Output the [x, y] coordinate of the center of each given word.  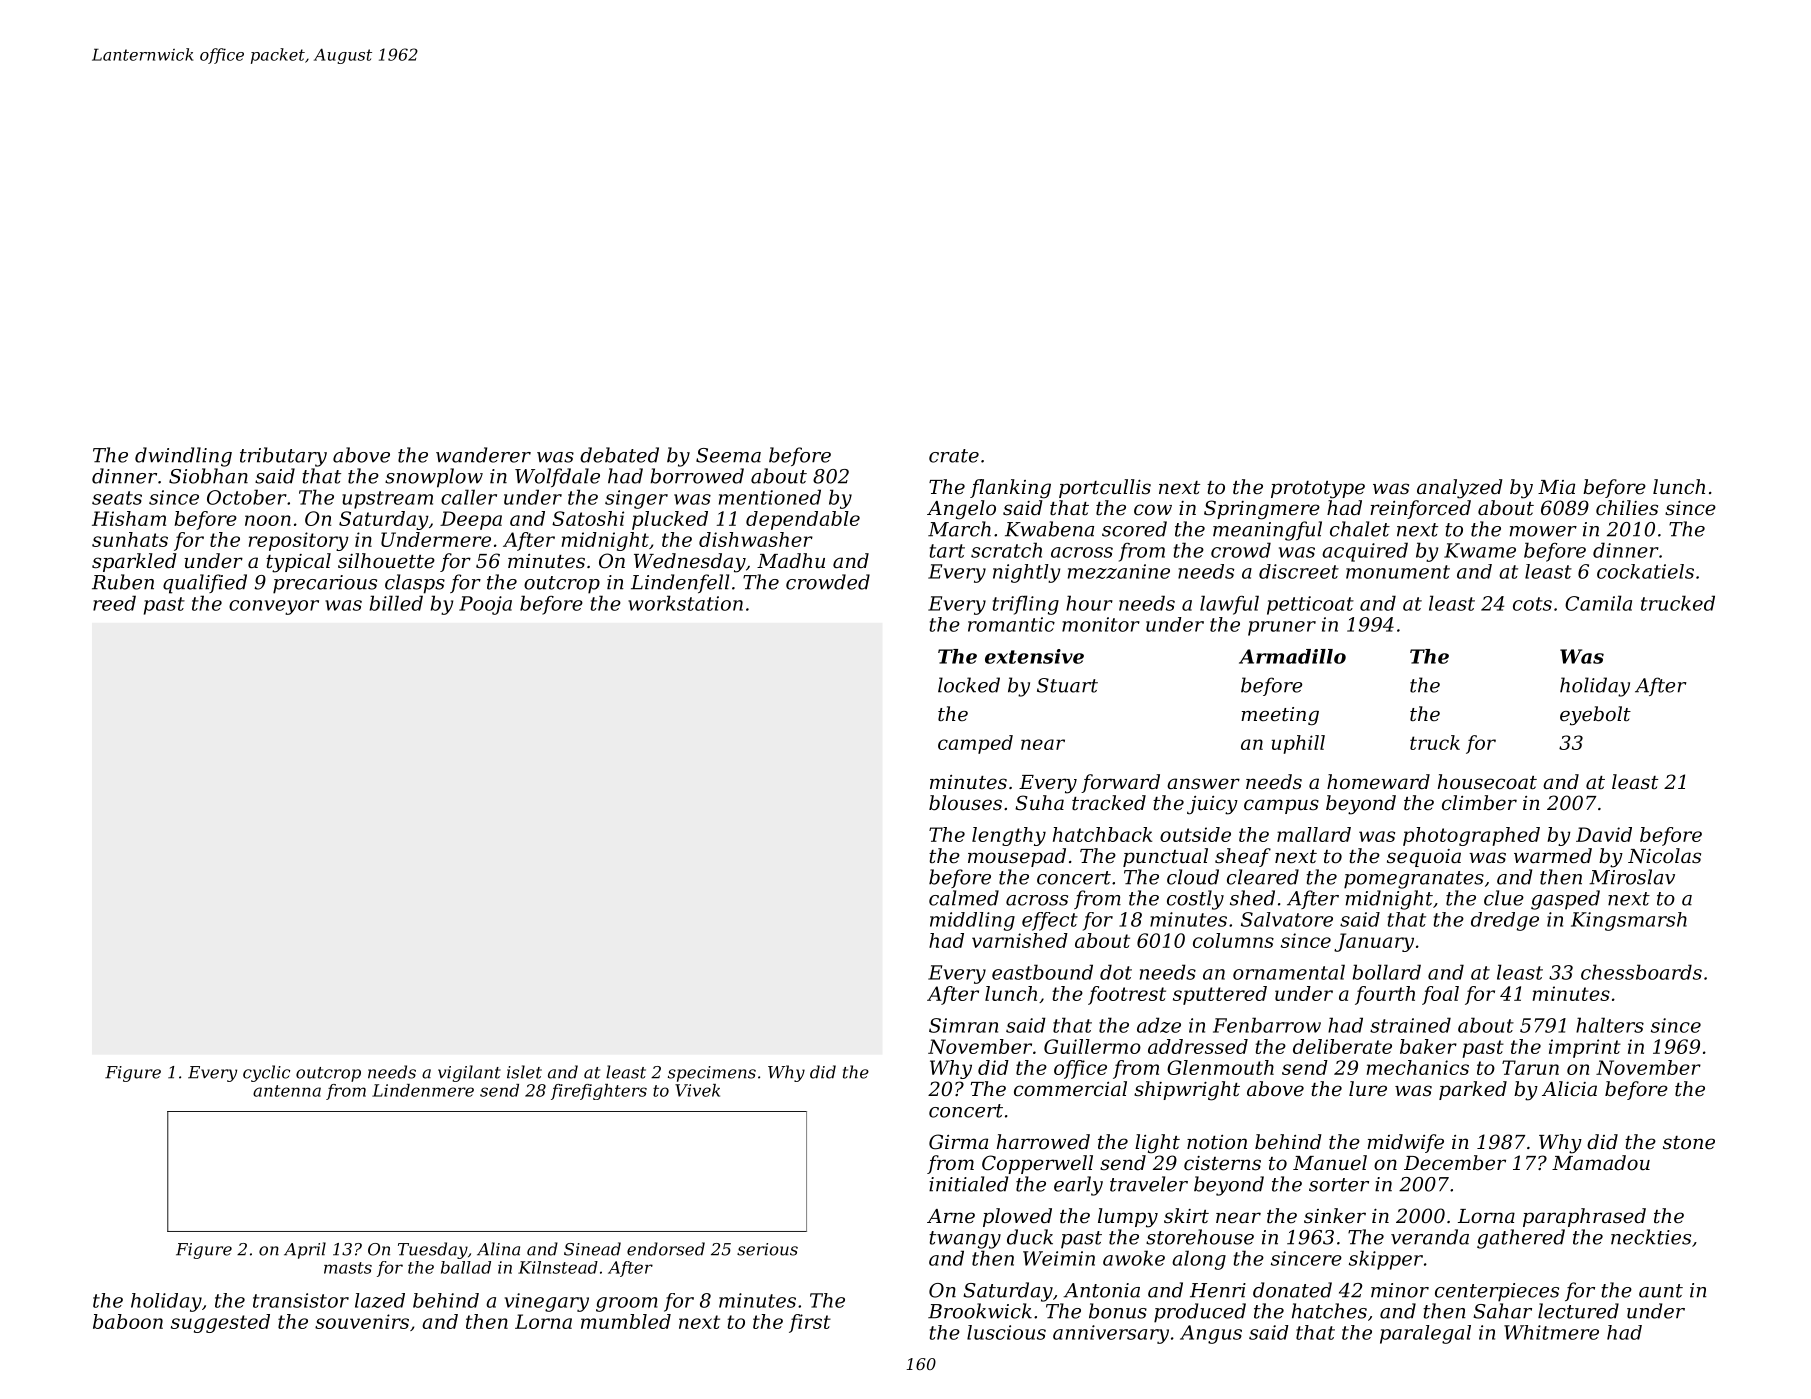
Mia [1556, 487]
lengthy [1009, 836]
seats [117, 498]
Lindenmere [423, 1090]
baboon [128, 1321]
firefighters [599, 1092]
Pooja [485, 605]
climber [1479, 803]
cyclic [266, 1073]
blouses [965, 803]
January [1374, 942]
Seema [728, 455]
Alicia [1569, 1089]
